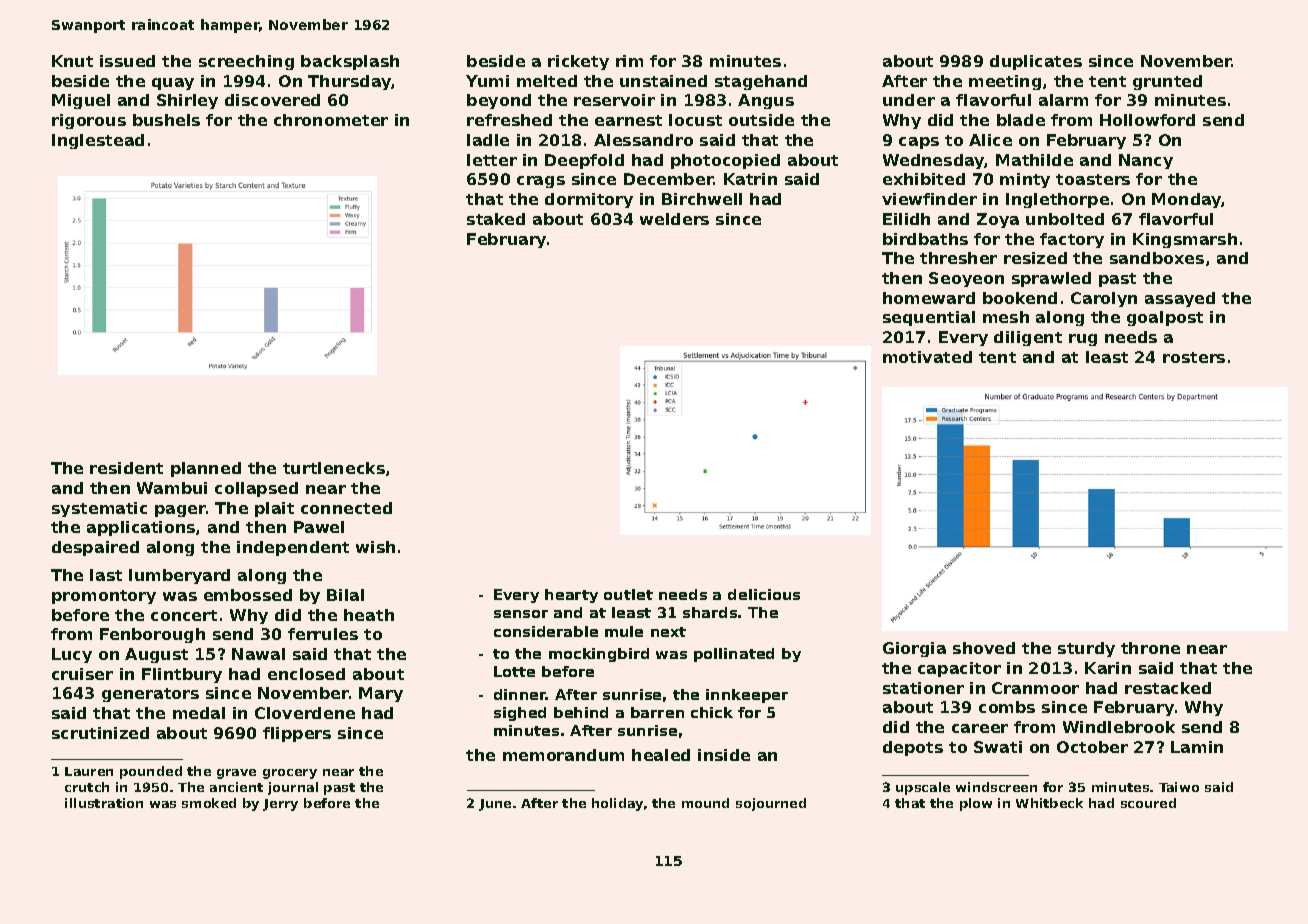  I want to click on throne, so click(1150, 648).
